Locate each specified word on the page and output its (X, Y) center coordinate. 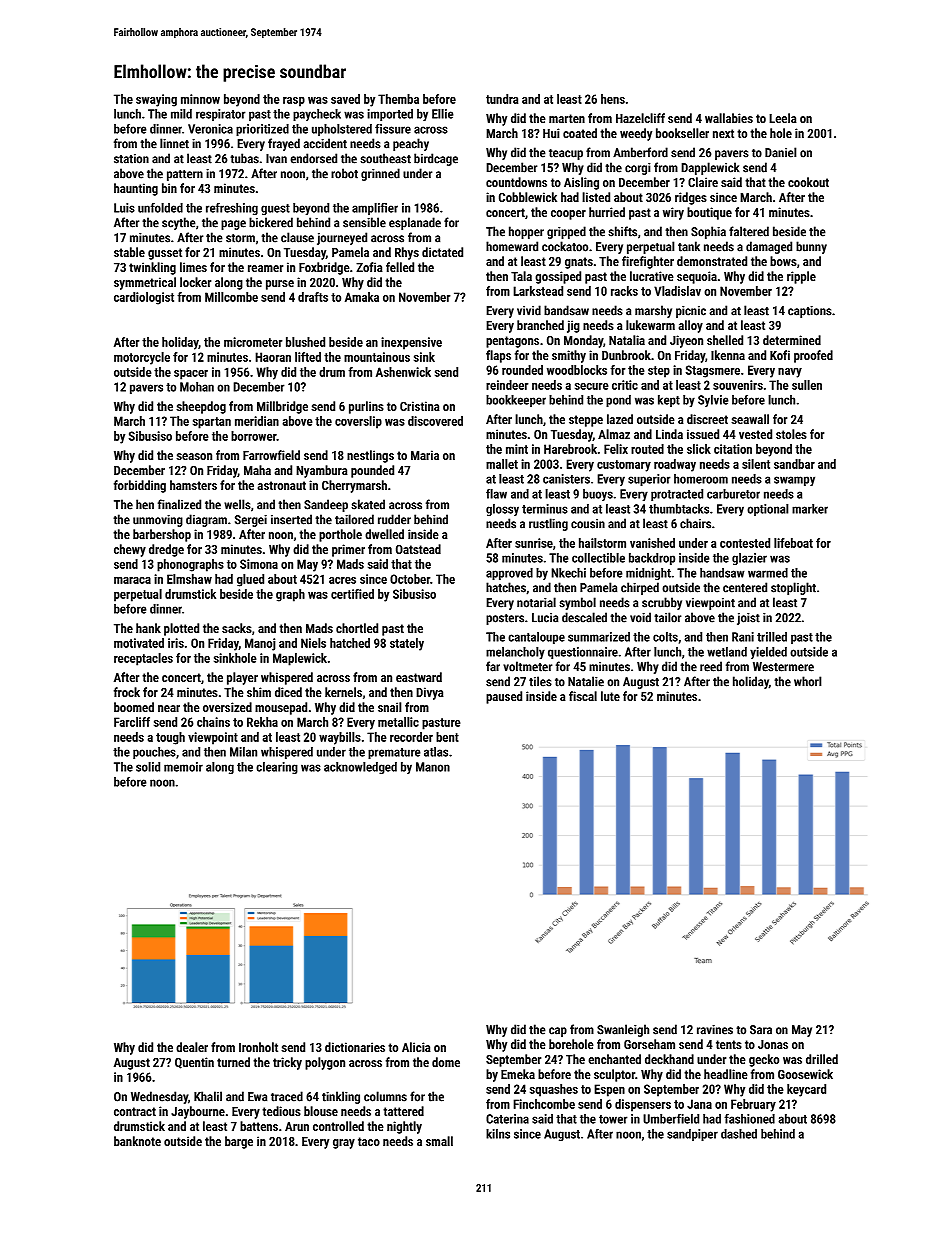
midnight (648, 574)
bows (783, 261)
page (233, 225)
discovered (435, 421)
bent (447, 737)
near (169, 708)
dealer (192, 1047)
